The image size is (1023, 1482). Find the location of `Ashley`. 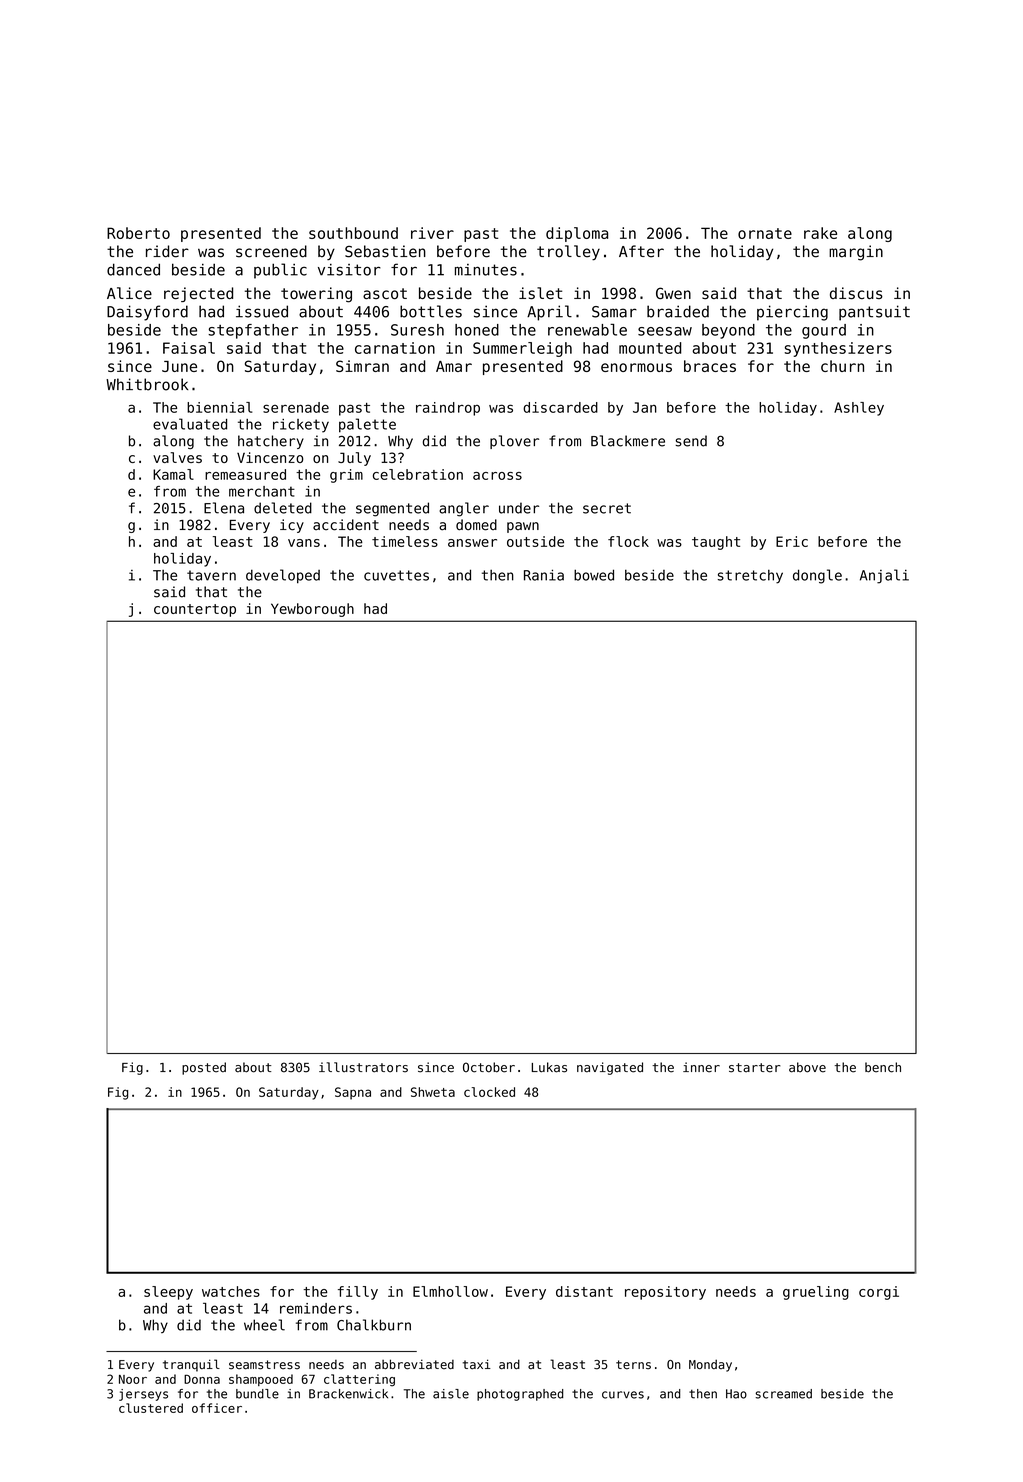

Ashley is located at coordinates (859, 409).
